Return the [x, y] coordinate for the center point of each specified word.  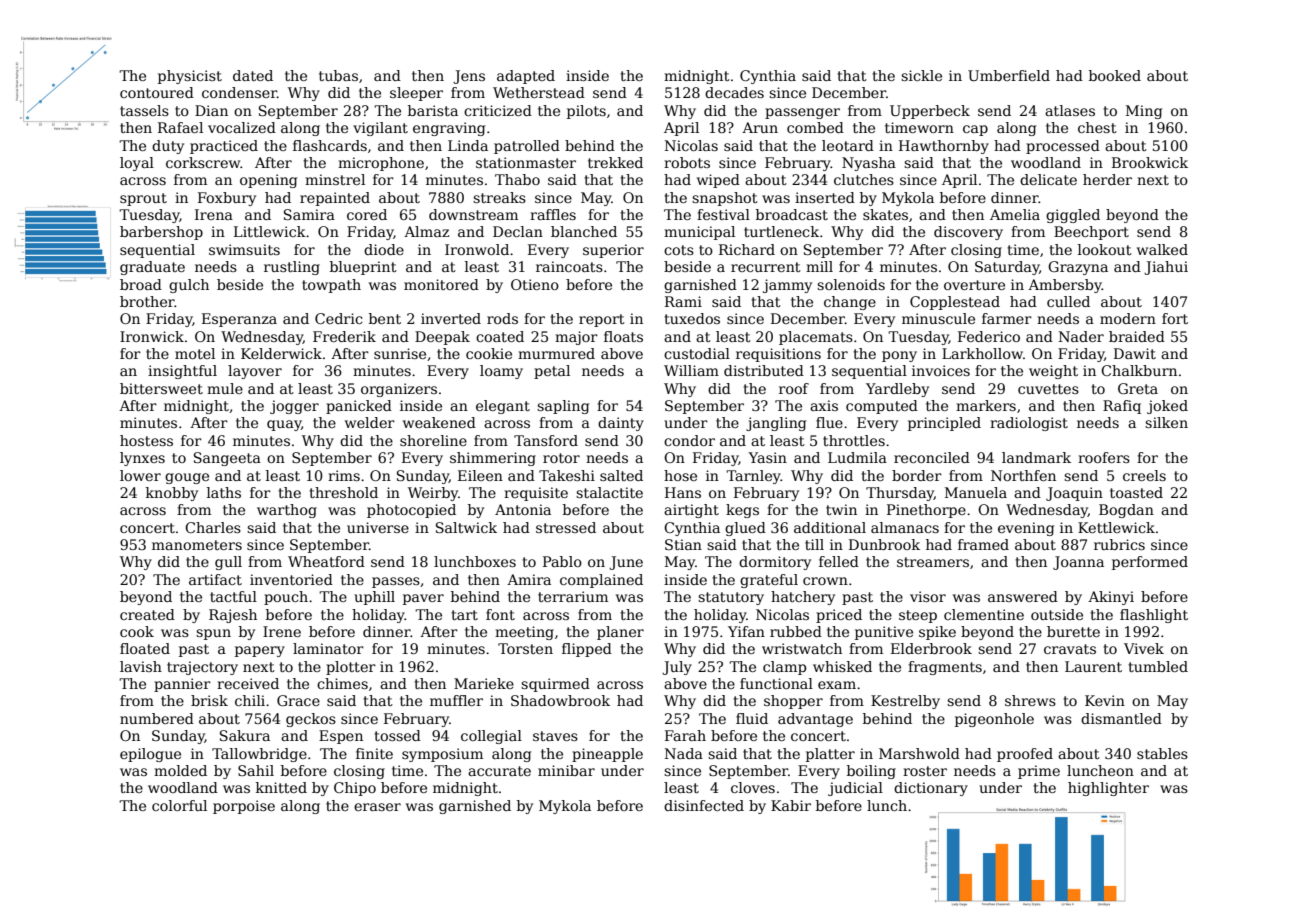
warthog [287, 511]
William [691, 370]
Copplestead [955, 303]
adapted [526, 77]
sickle [921, 75]
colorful [179, 805]
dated [253, 75]
